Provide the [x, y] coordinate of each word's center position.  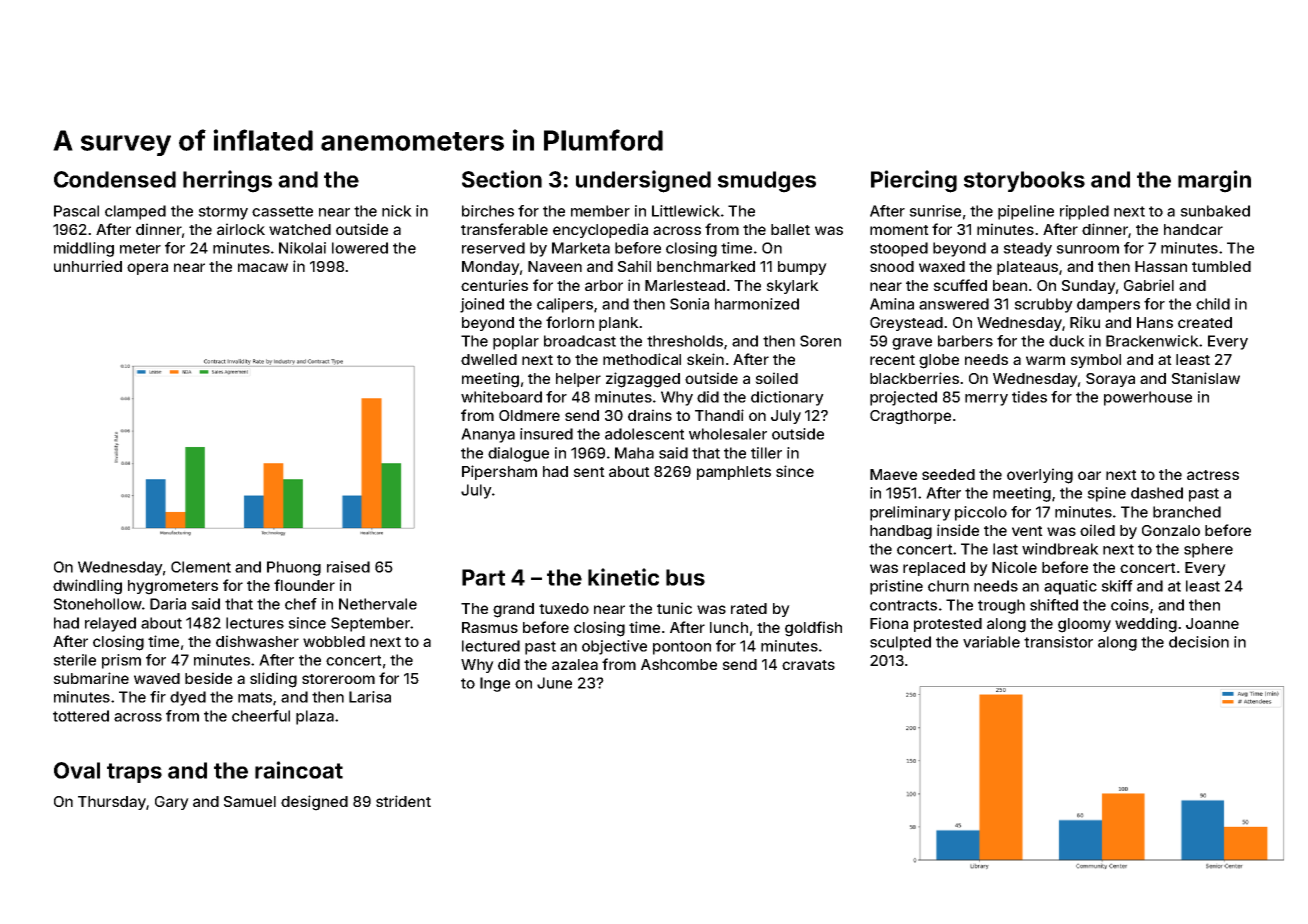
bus [685, 577]
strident [403, 801]
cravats [808, 665]
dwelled [489, 359]
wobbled [334, 641]
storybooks [1024, 181]
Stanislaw [1206, 378]
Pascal [76, 211]
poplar [516, 342]
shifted [1054, 605]
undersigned [643, 181]
